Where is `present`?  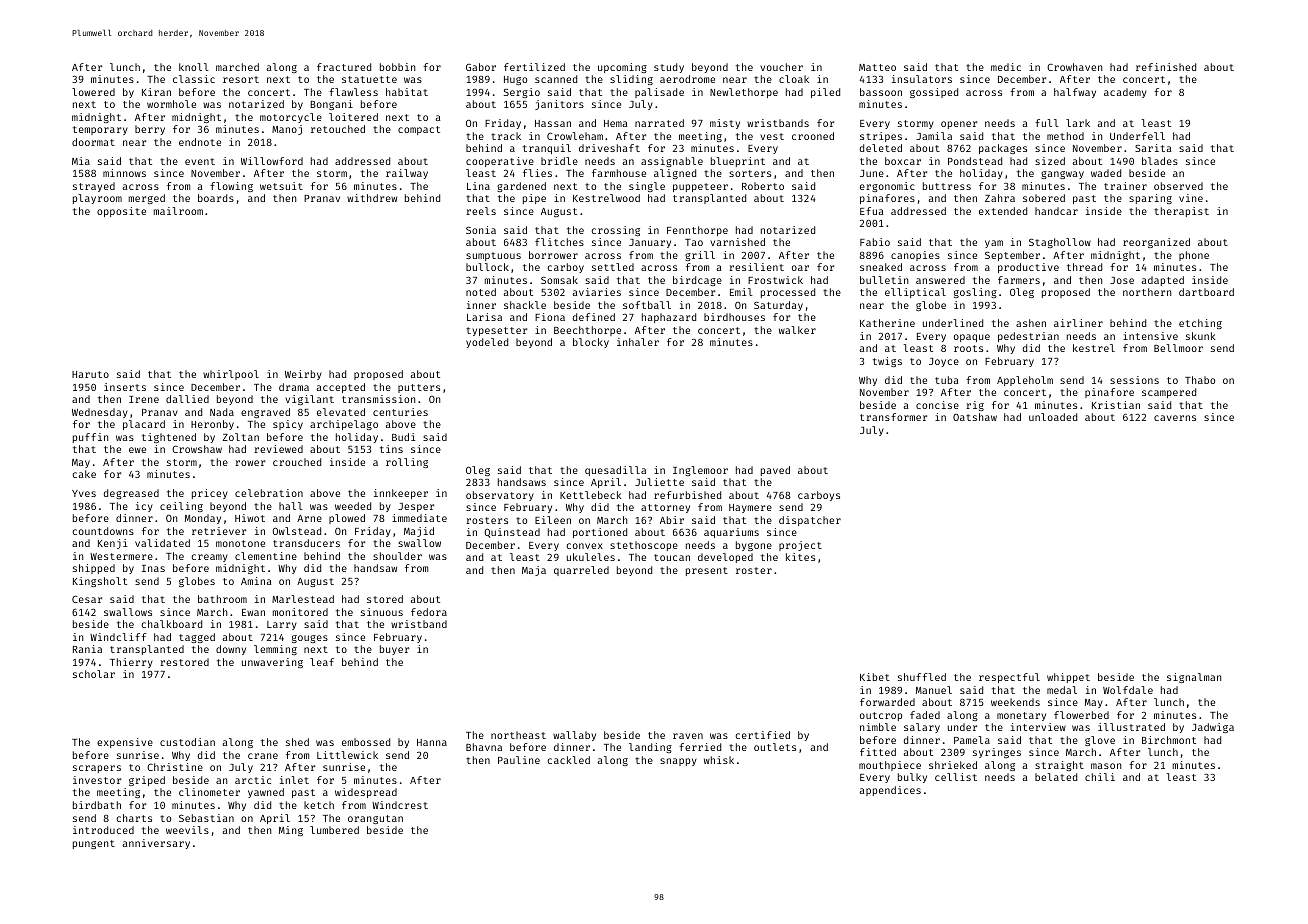
present is located at coordinates (707, 571).
